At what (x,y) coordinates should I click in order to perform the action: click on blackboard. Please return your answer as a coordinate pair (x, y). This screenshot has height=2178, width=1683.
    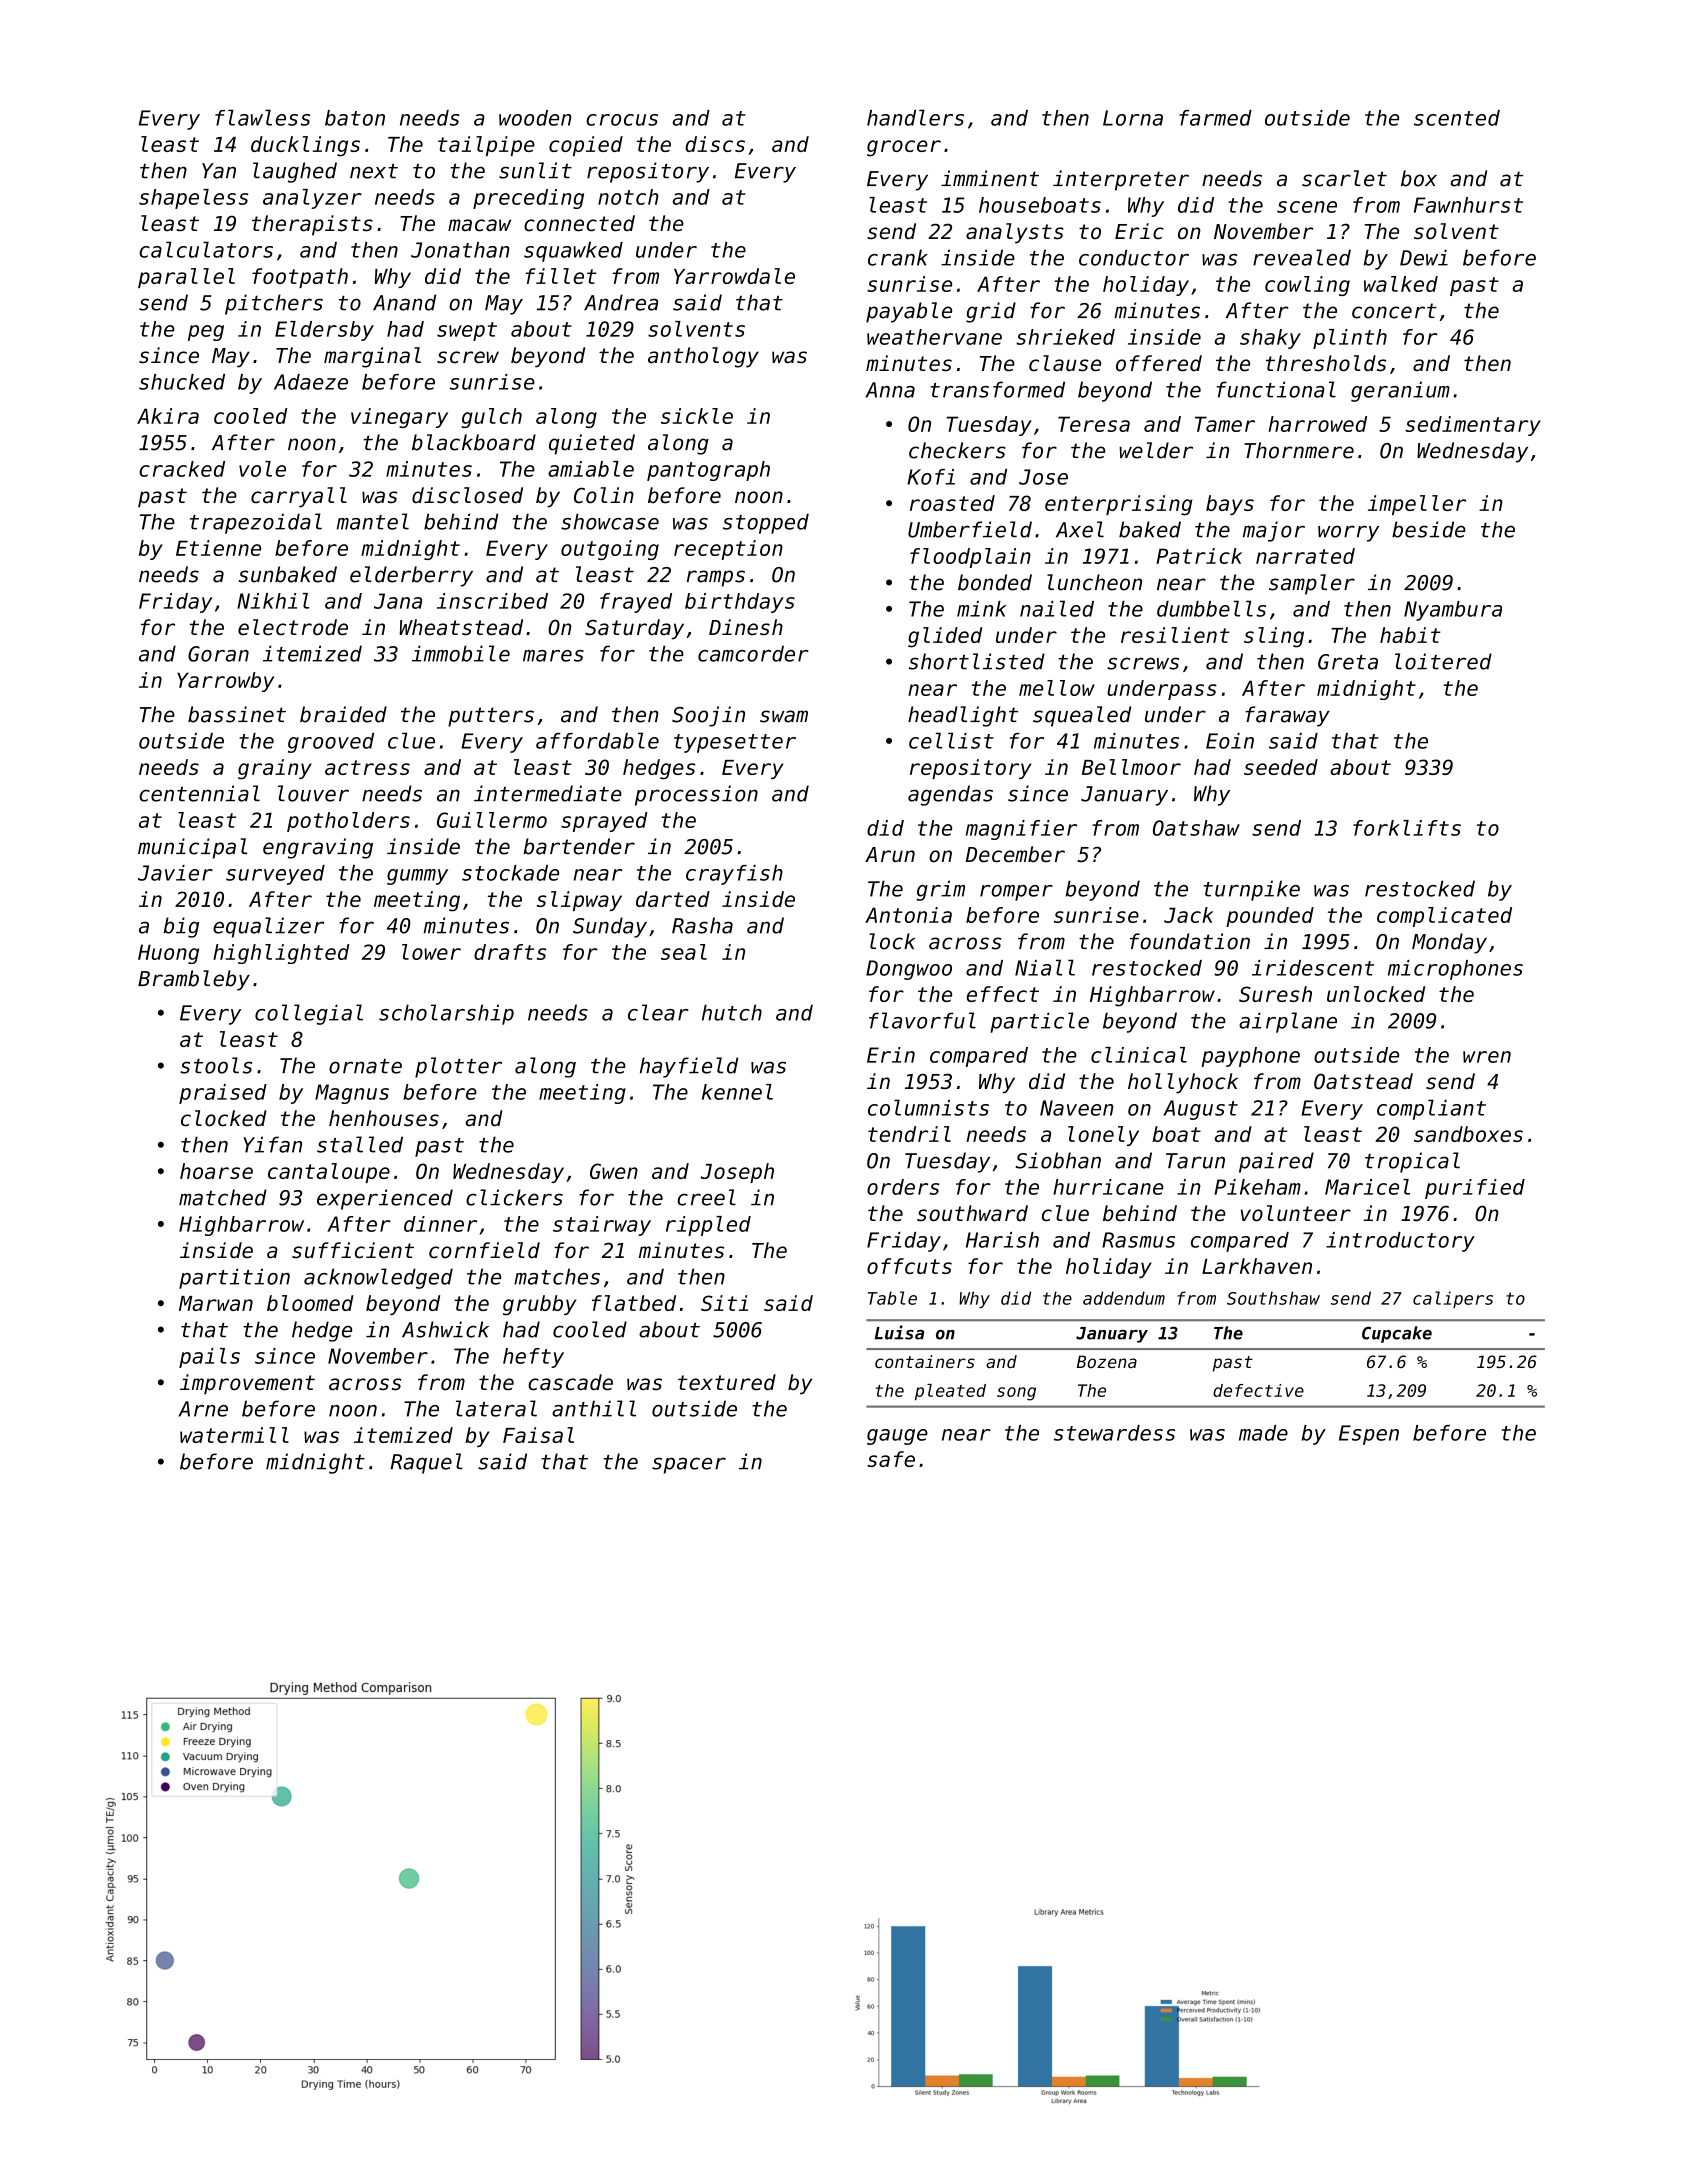
    Looking at the image, I should click on (474, 442).
